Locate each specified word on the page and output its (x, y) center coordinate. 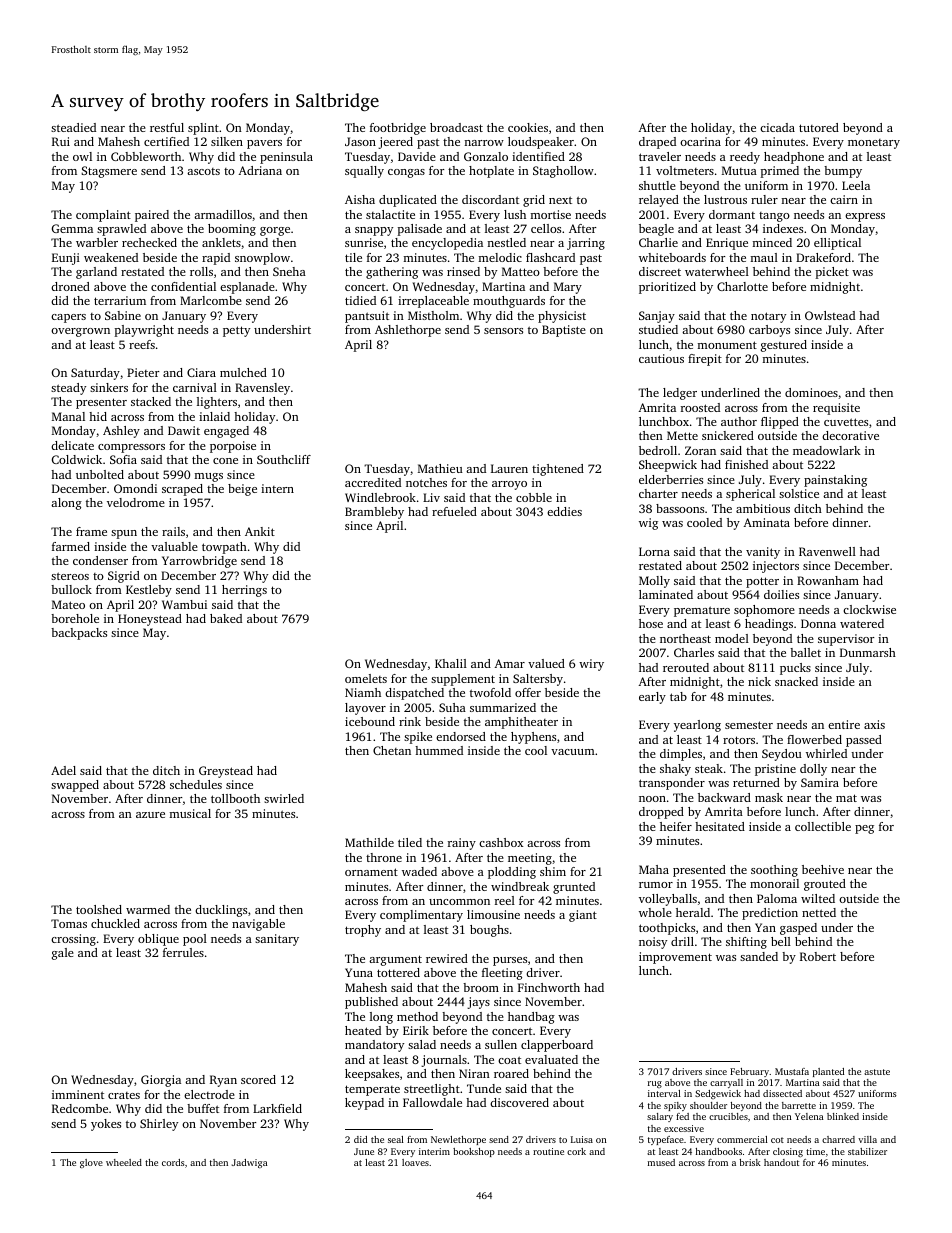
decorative (850, 435)
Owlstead (830, 315)
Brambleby (374, 513)
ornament (371, 872)
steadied (73, 127)
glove (91, 1163)
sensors (503, 331)
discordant (490, 199)
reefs (142, 344)
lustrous (725, 199)
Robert (818, 956)
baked (226, 618)
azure (150, 815)
